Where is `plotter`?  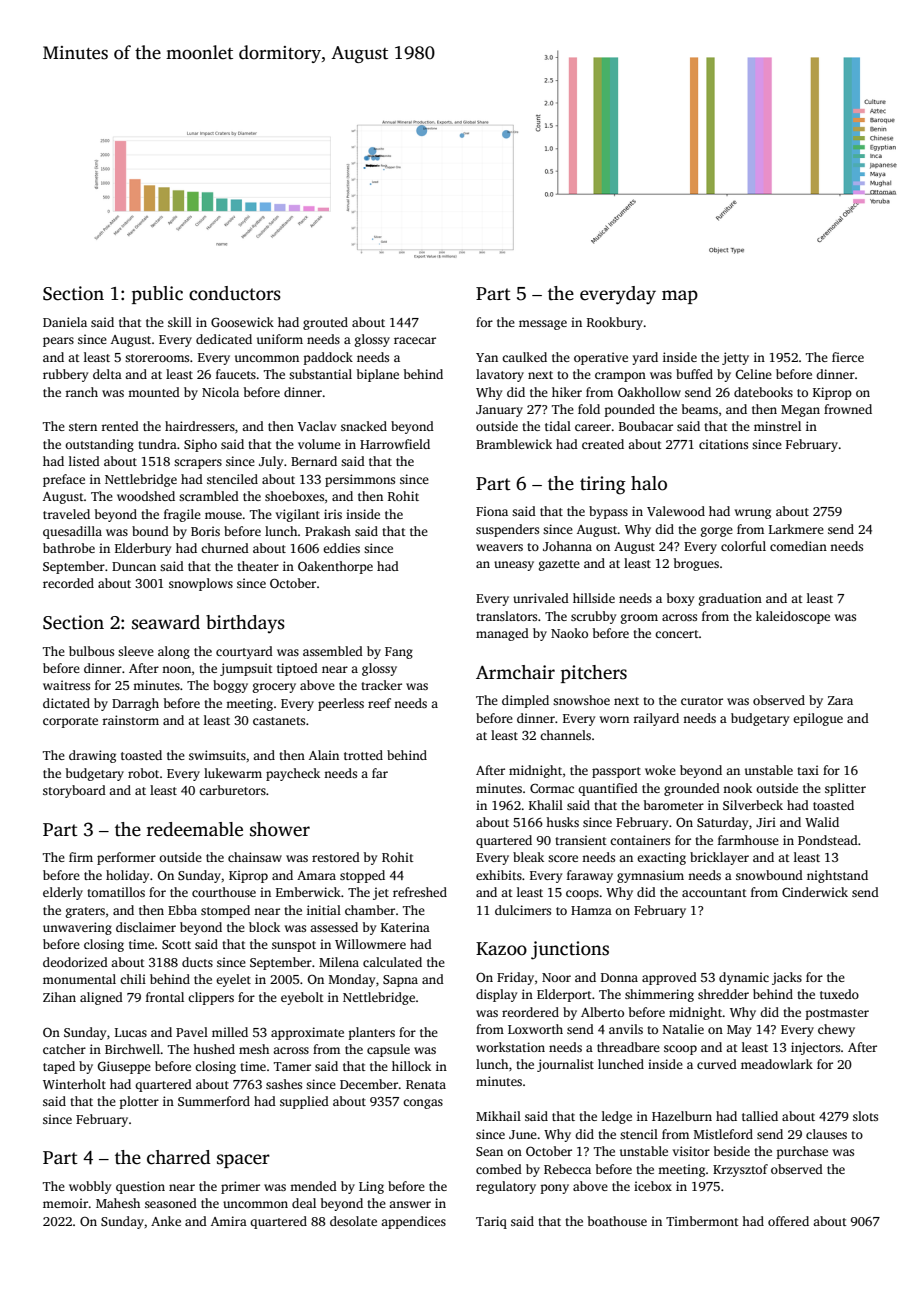
plotter is located at coordinates (139, 1102).
